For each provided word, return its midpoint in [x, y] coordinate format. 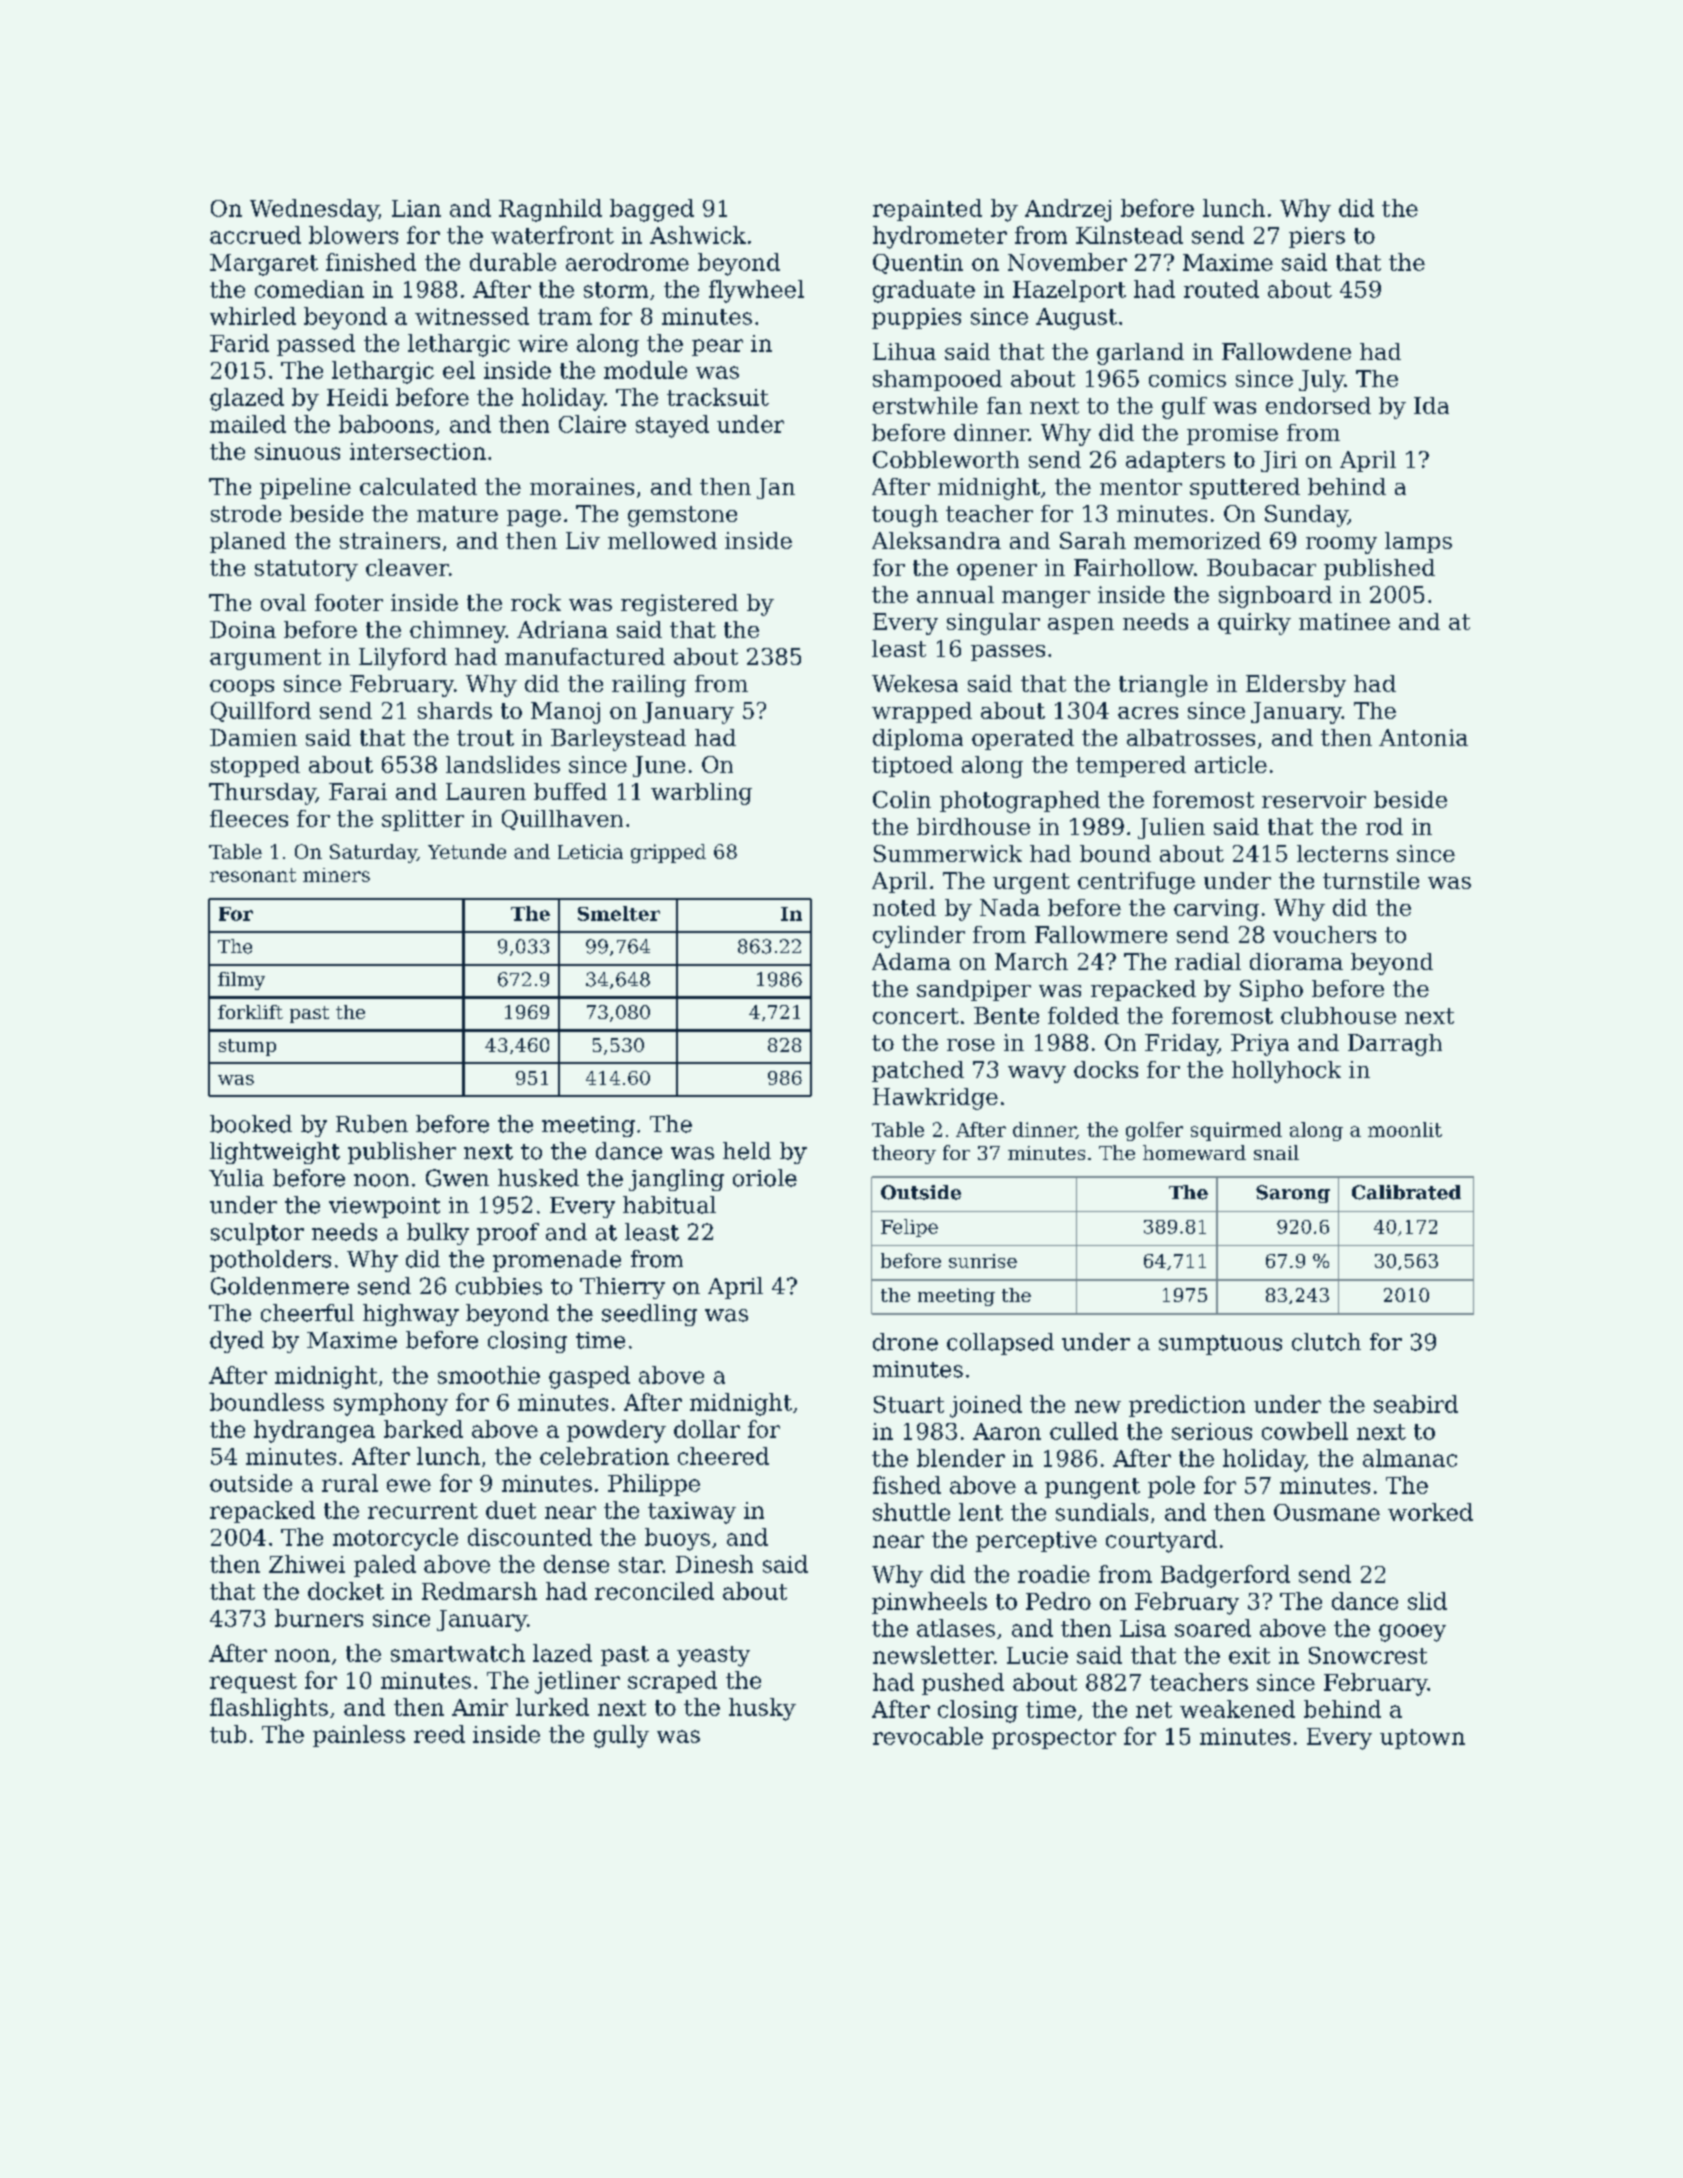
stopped [255, 766]
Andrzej [1068, 210]
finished [371, 262]
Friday [1181, 1045]
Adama [911, 961]
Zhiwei [307, 1564]
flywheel [756, 291]
